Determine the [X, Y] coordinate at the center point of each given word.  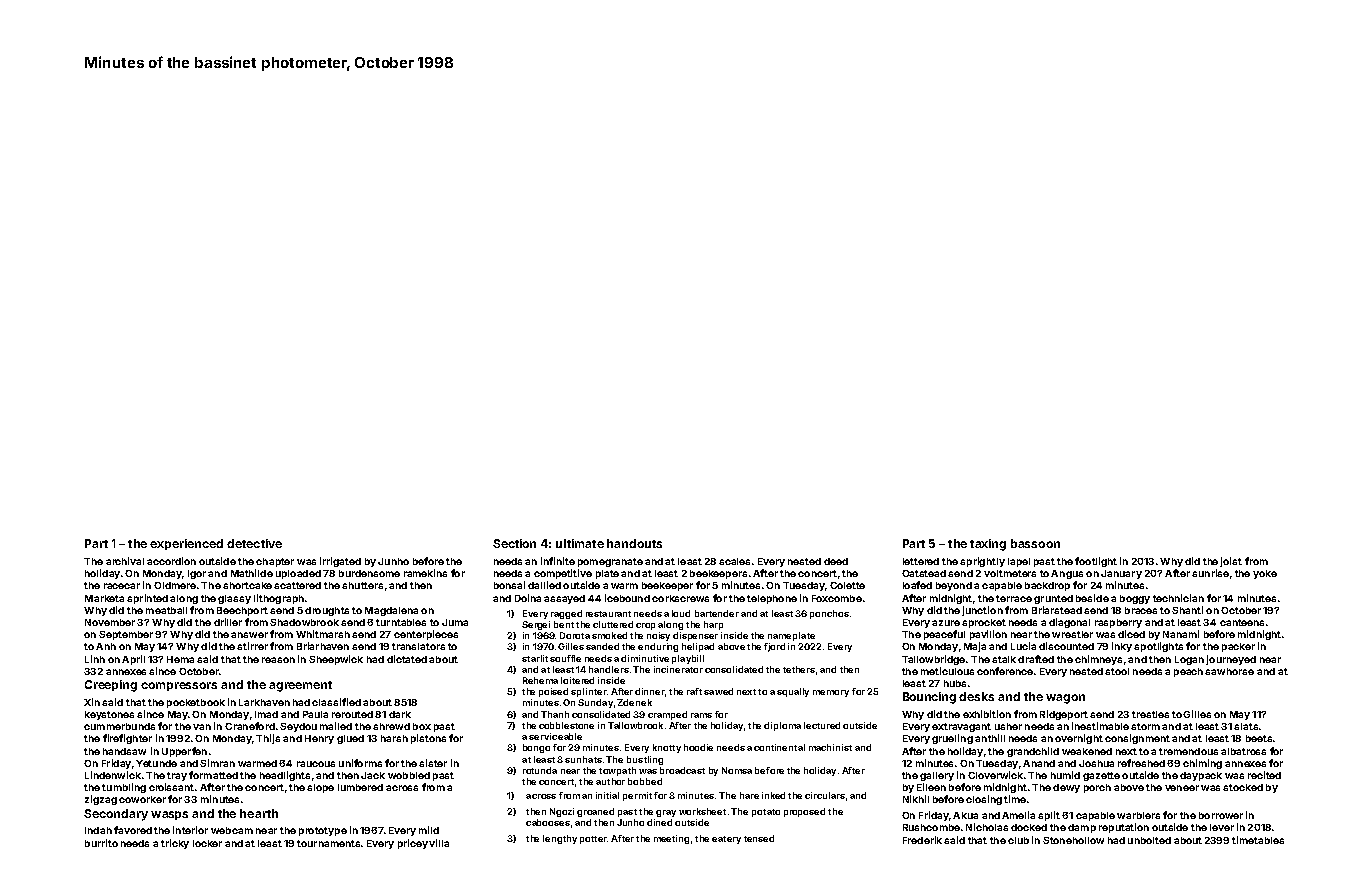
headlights [285, 776]
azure [946, 623]
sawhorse [1229, 671]
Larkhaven [264, 702]
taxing [988, 545]
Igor [197, 574]
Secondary [116, 815]
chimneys [1098, 660]
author [610, 781]
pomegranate [610, 562]
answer [249, 635]
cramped [667, 715]
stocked [1243, 787]
